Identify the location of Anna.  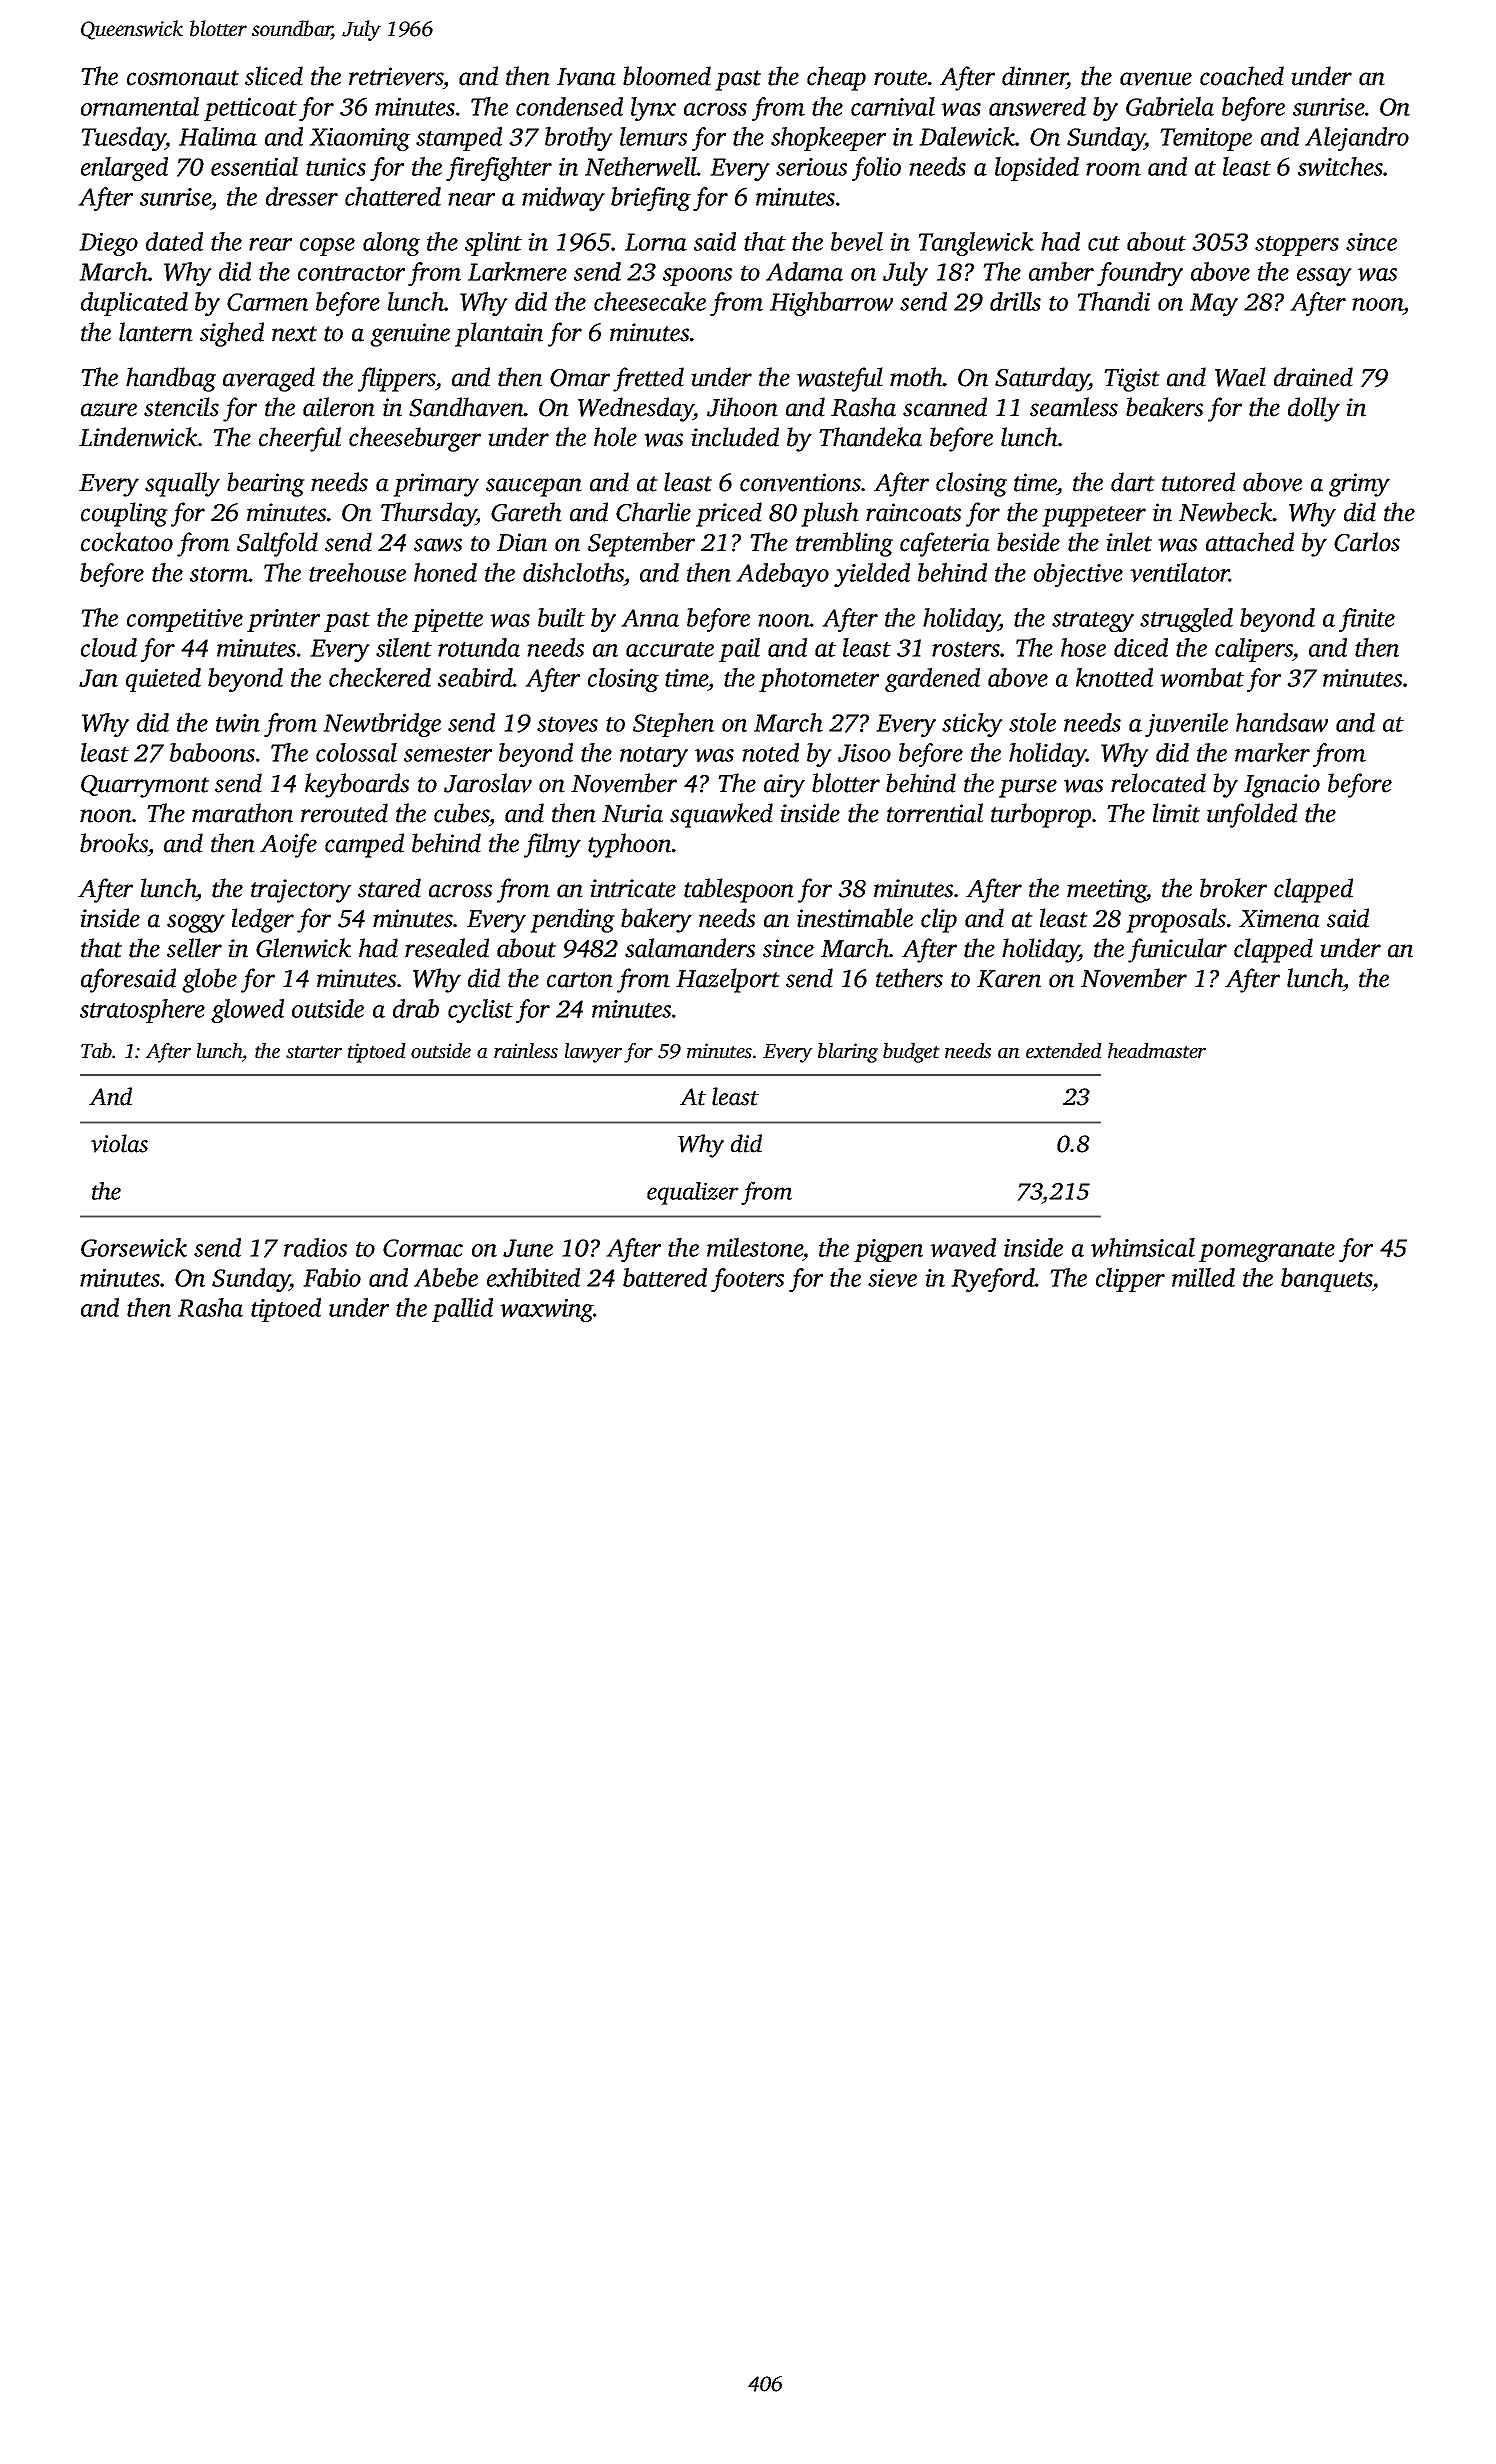
(650, 618).
